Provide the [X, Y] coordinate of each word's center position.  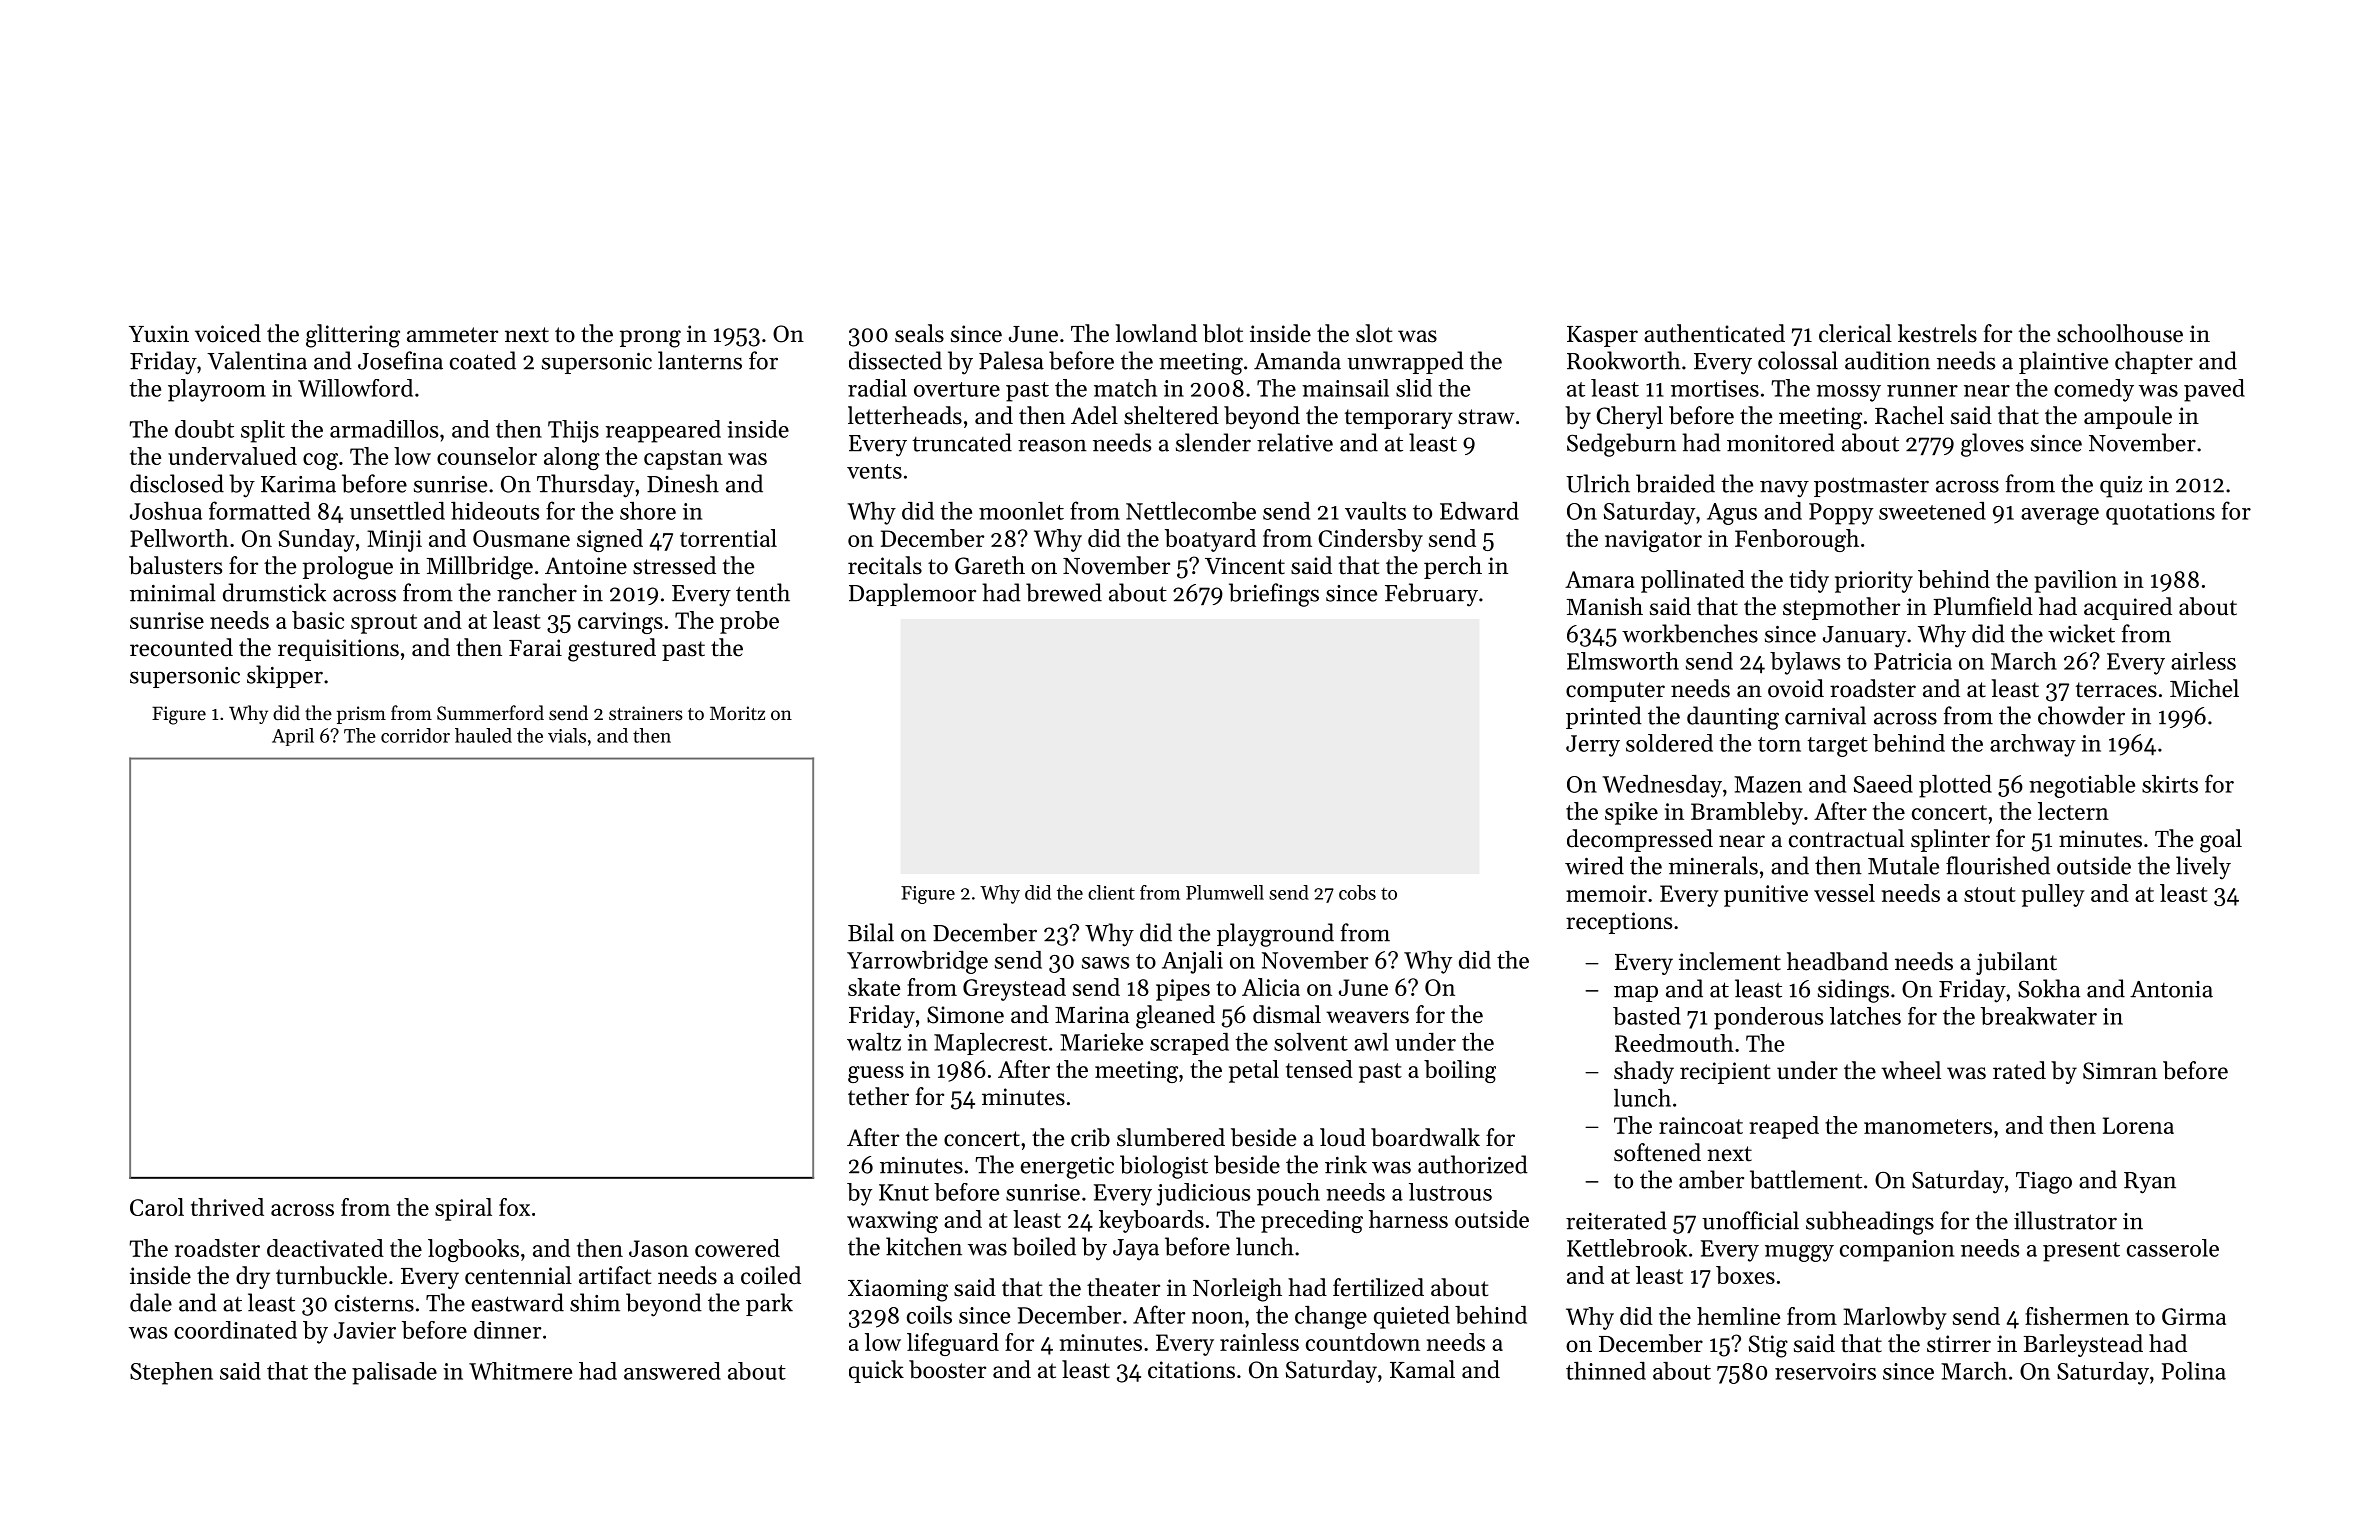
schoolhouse [2120, 333]
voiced [228, 333]
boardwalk [1425, 1137]
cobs [1357, 892]
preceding [1312, 1221]
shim [595, 1302]
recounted [181, 647]
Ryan [2150, 1183]
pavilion [2075, 581]
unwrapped [1405, 362]
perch [1453, 567]
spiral [463, 1209]
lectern [2073, 811]
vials [567, 735]
